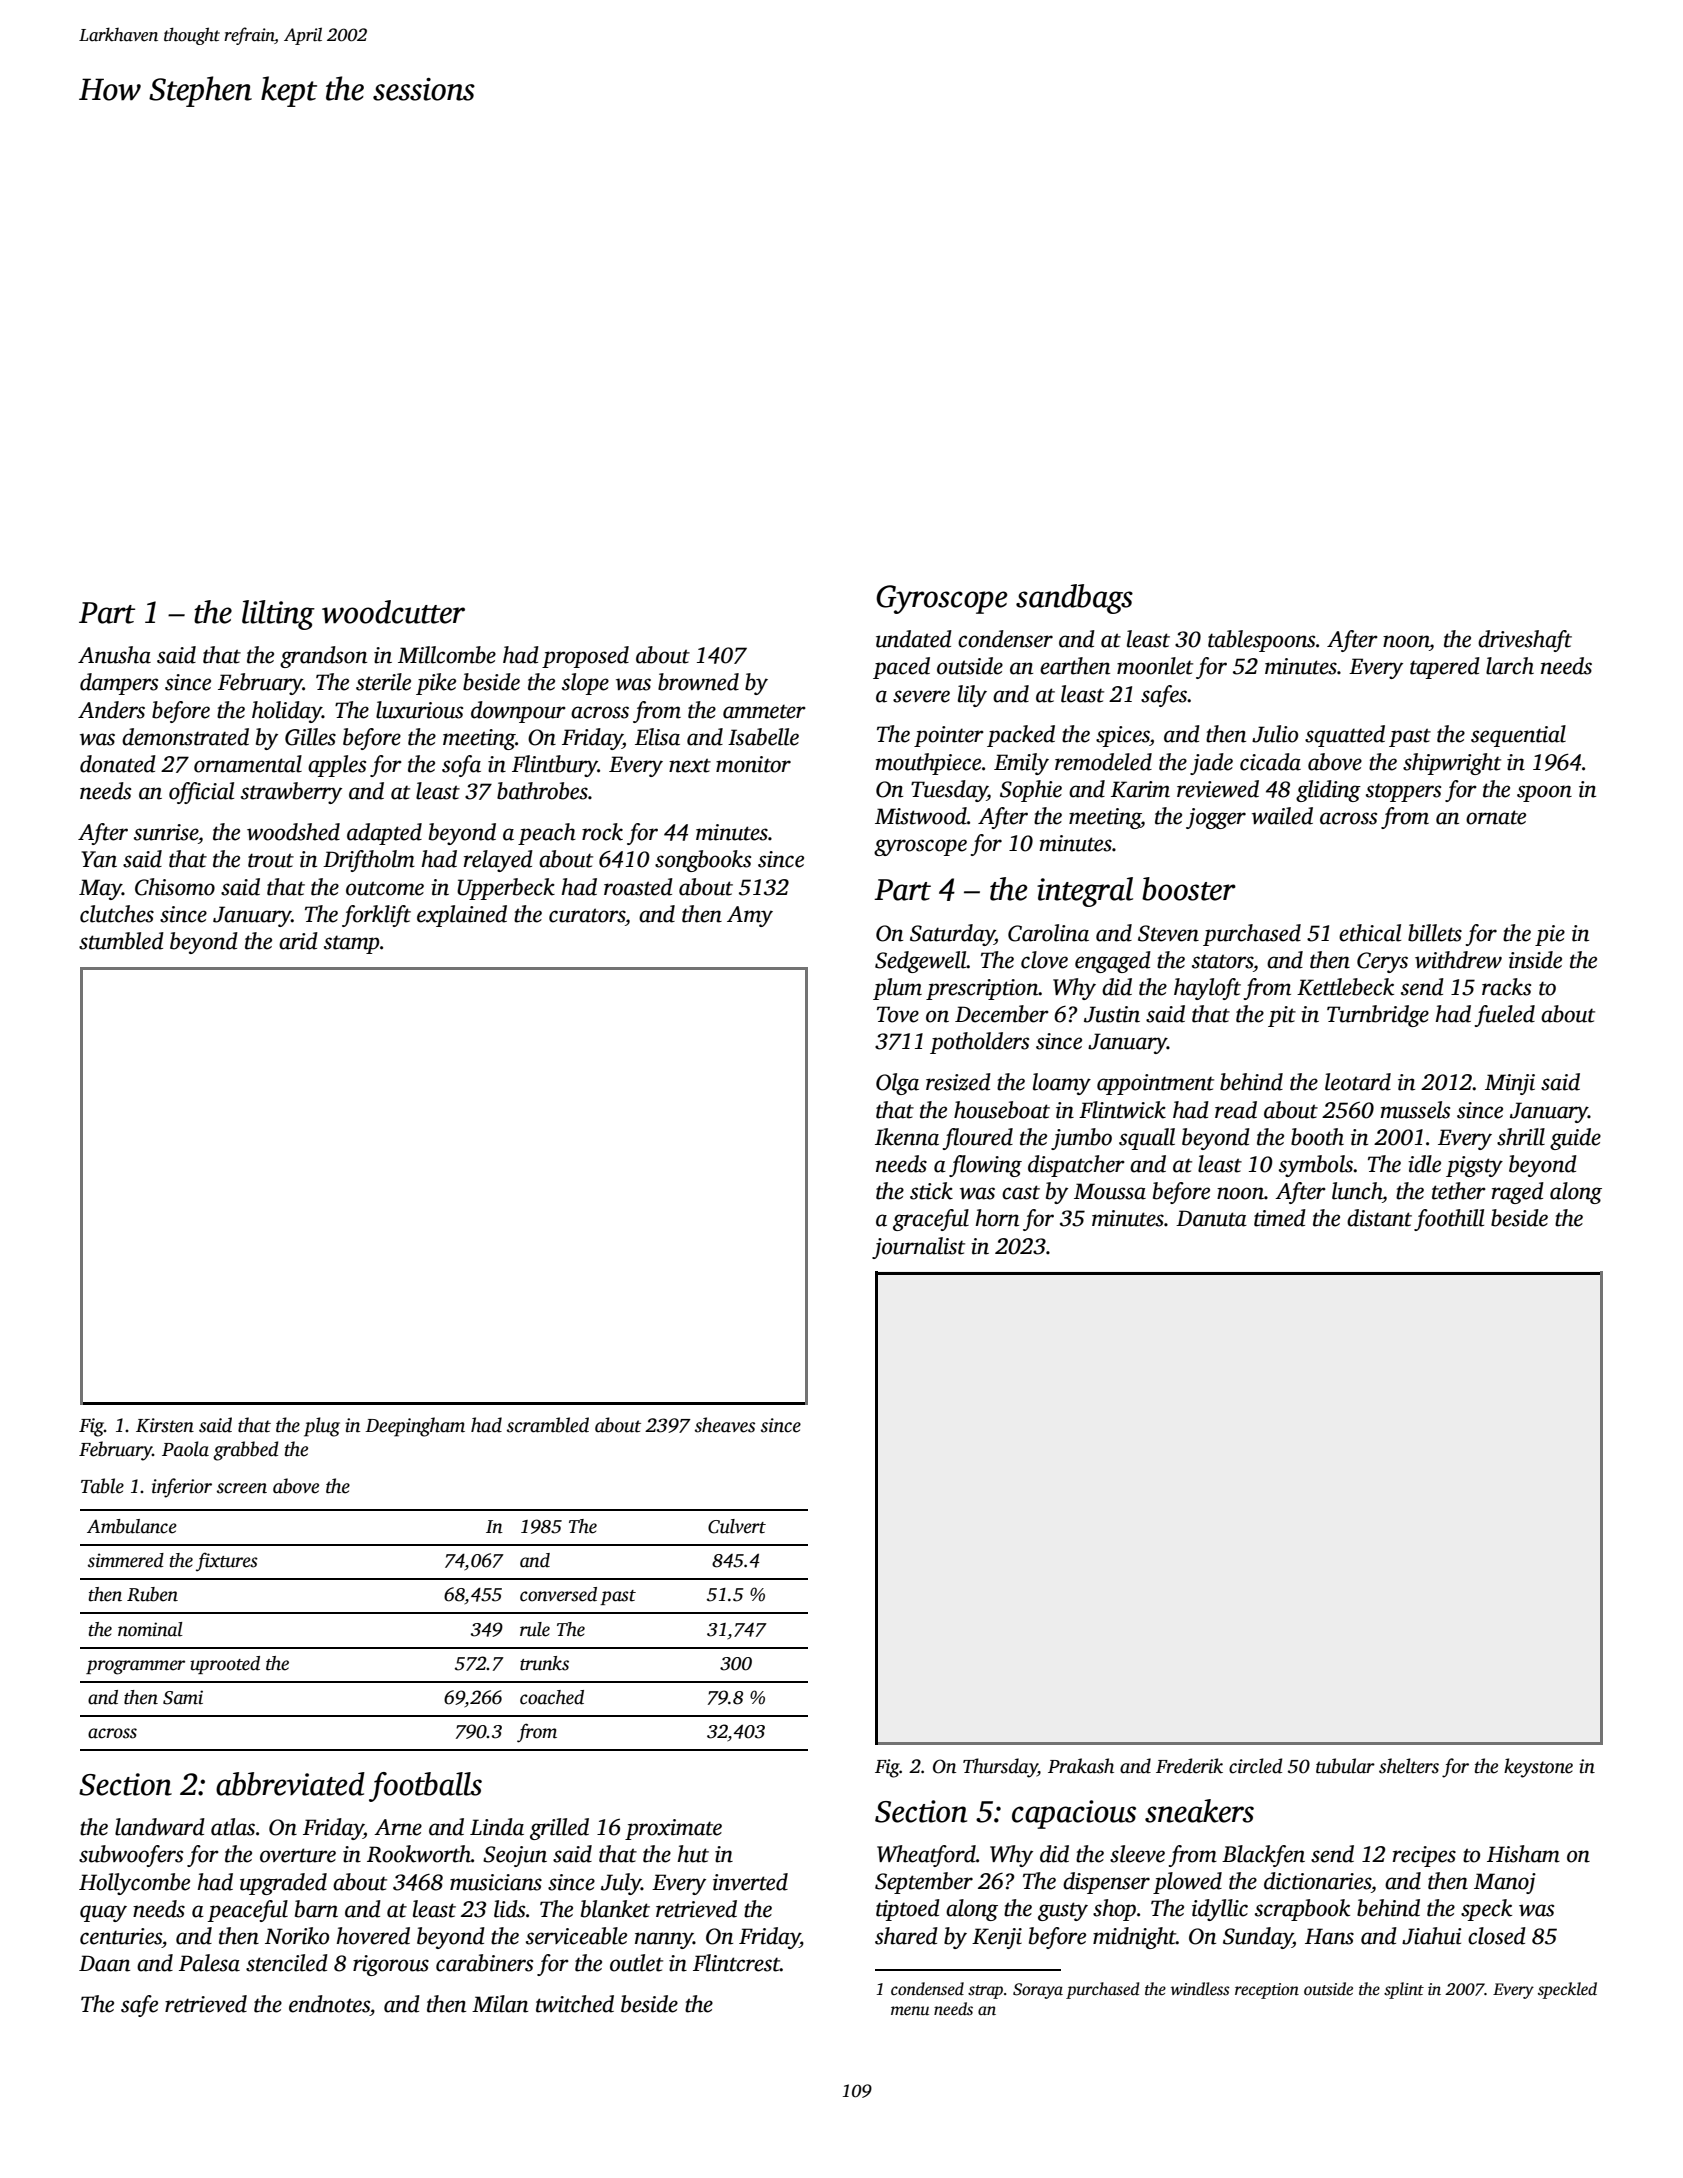 The width and height of the screenshot is (1683, 2178). I want to click on capacious, so click(1074, 1814).
